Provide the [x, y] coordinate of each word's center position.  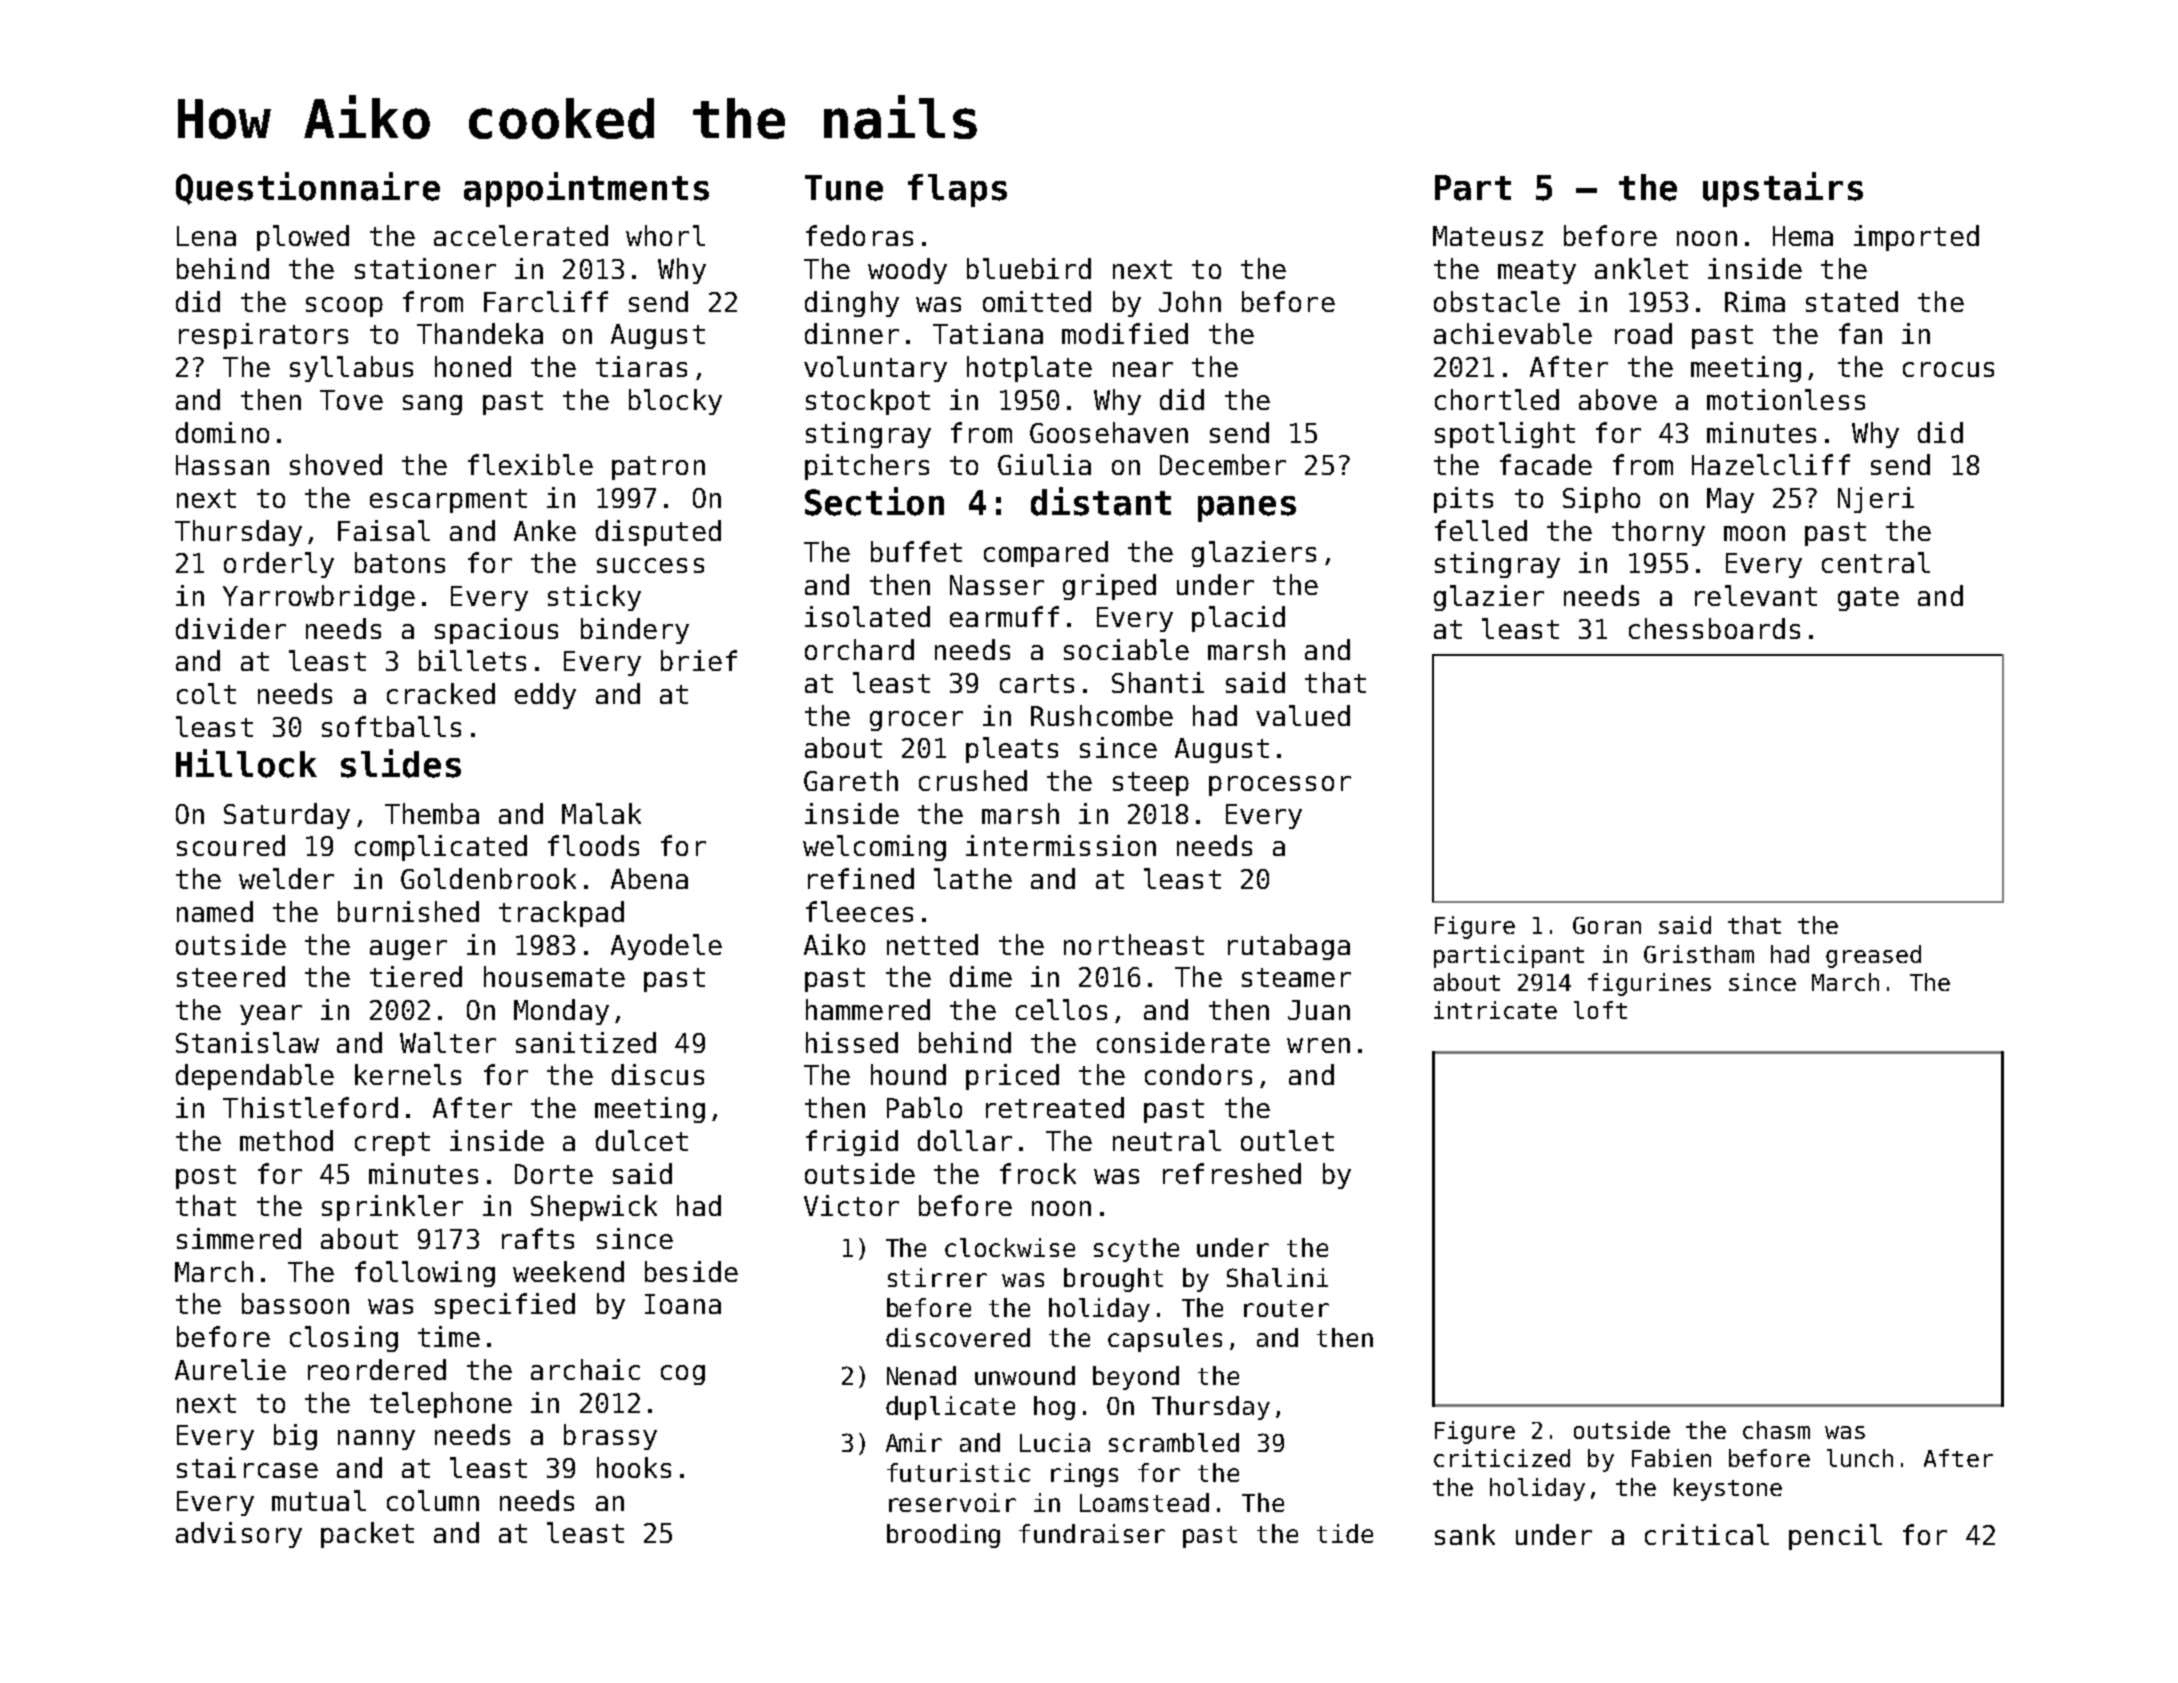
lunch [1860, 1458]
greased [1873, 956]
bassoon [295, 1303]
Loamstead [1144, 1502]
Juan [1319, 1010]
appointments [586, 189]
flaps [957, 190]
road [1643, 333]
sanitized [586, 1042]
